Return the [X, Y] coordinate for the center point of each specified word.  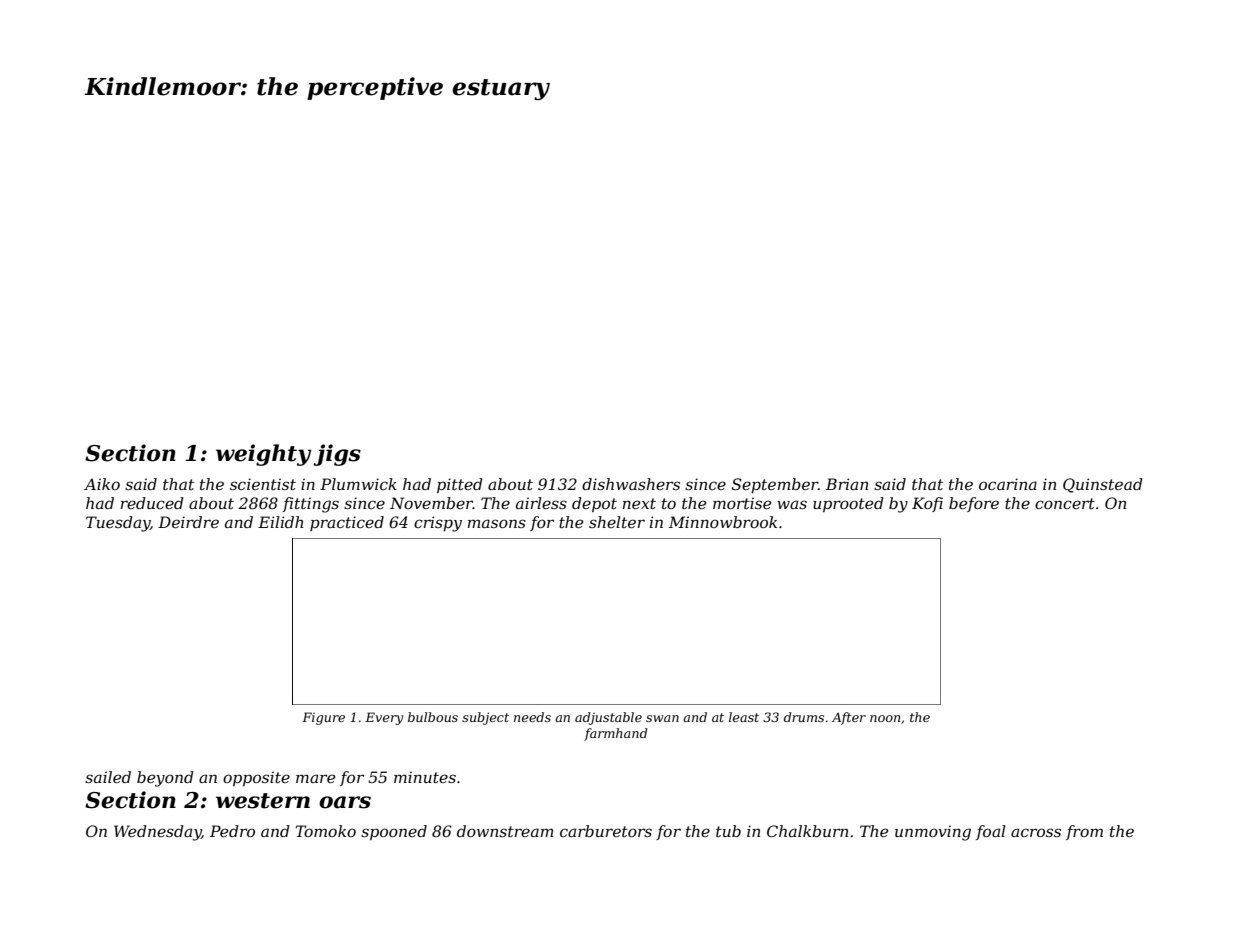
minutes [425, 777]
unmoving [933, 833]
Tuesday [118, 524]
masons [497, 523]
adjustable [608, 718]
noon [885, 718]
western [263, 801]
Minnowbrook [723, 522]
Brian [847, 484]
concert [1065, 503]
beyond [165, 779]
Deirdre [188, 522]
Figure [323, 718]
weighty [263, 455]
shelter [617, 522]
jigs [337, 455]
